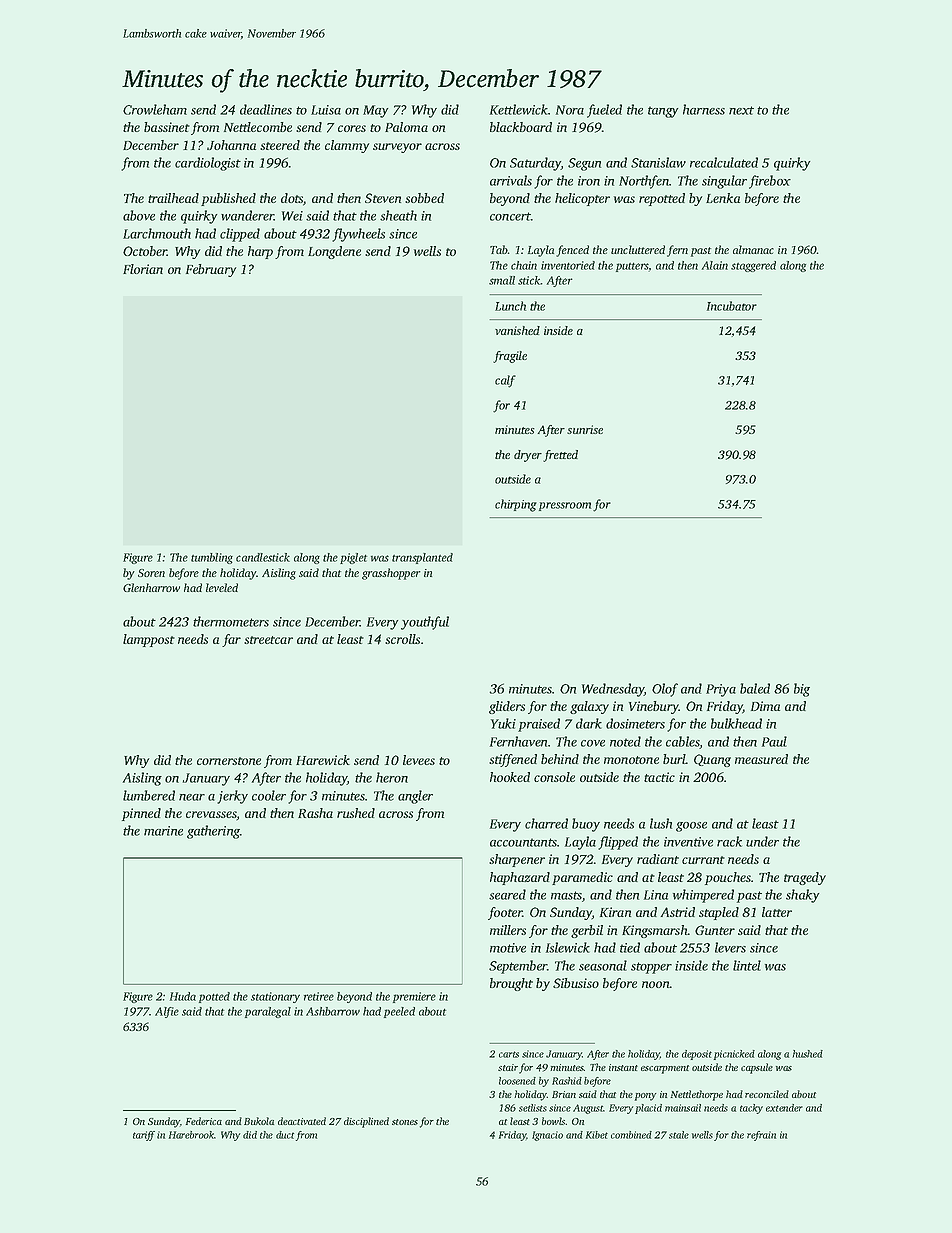 This screenshot has width=952, height=1233. I want to click on marine, so click(163, 831).
